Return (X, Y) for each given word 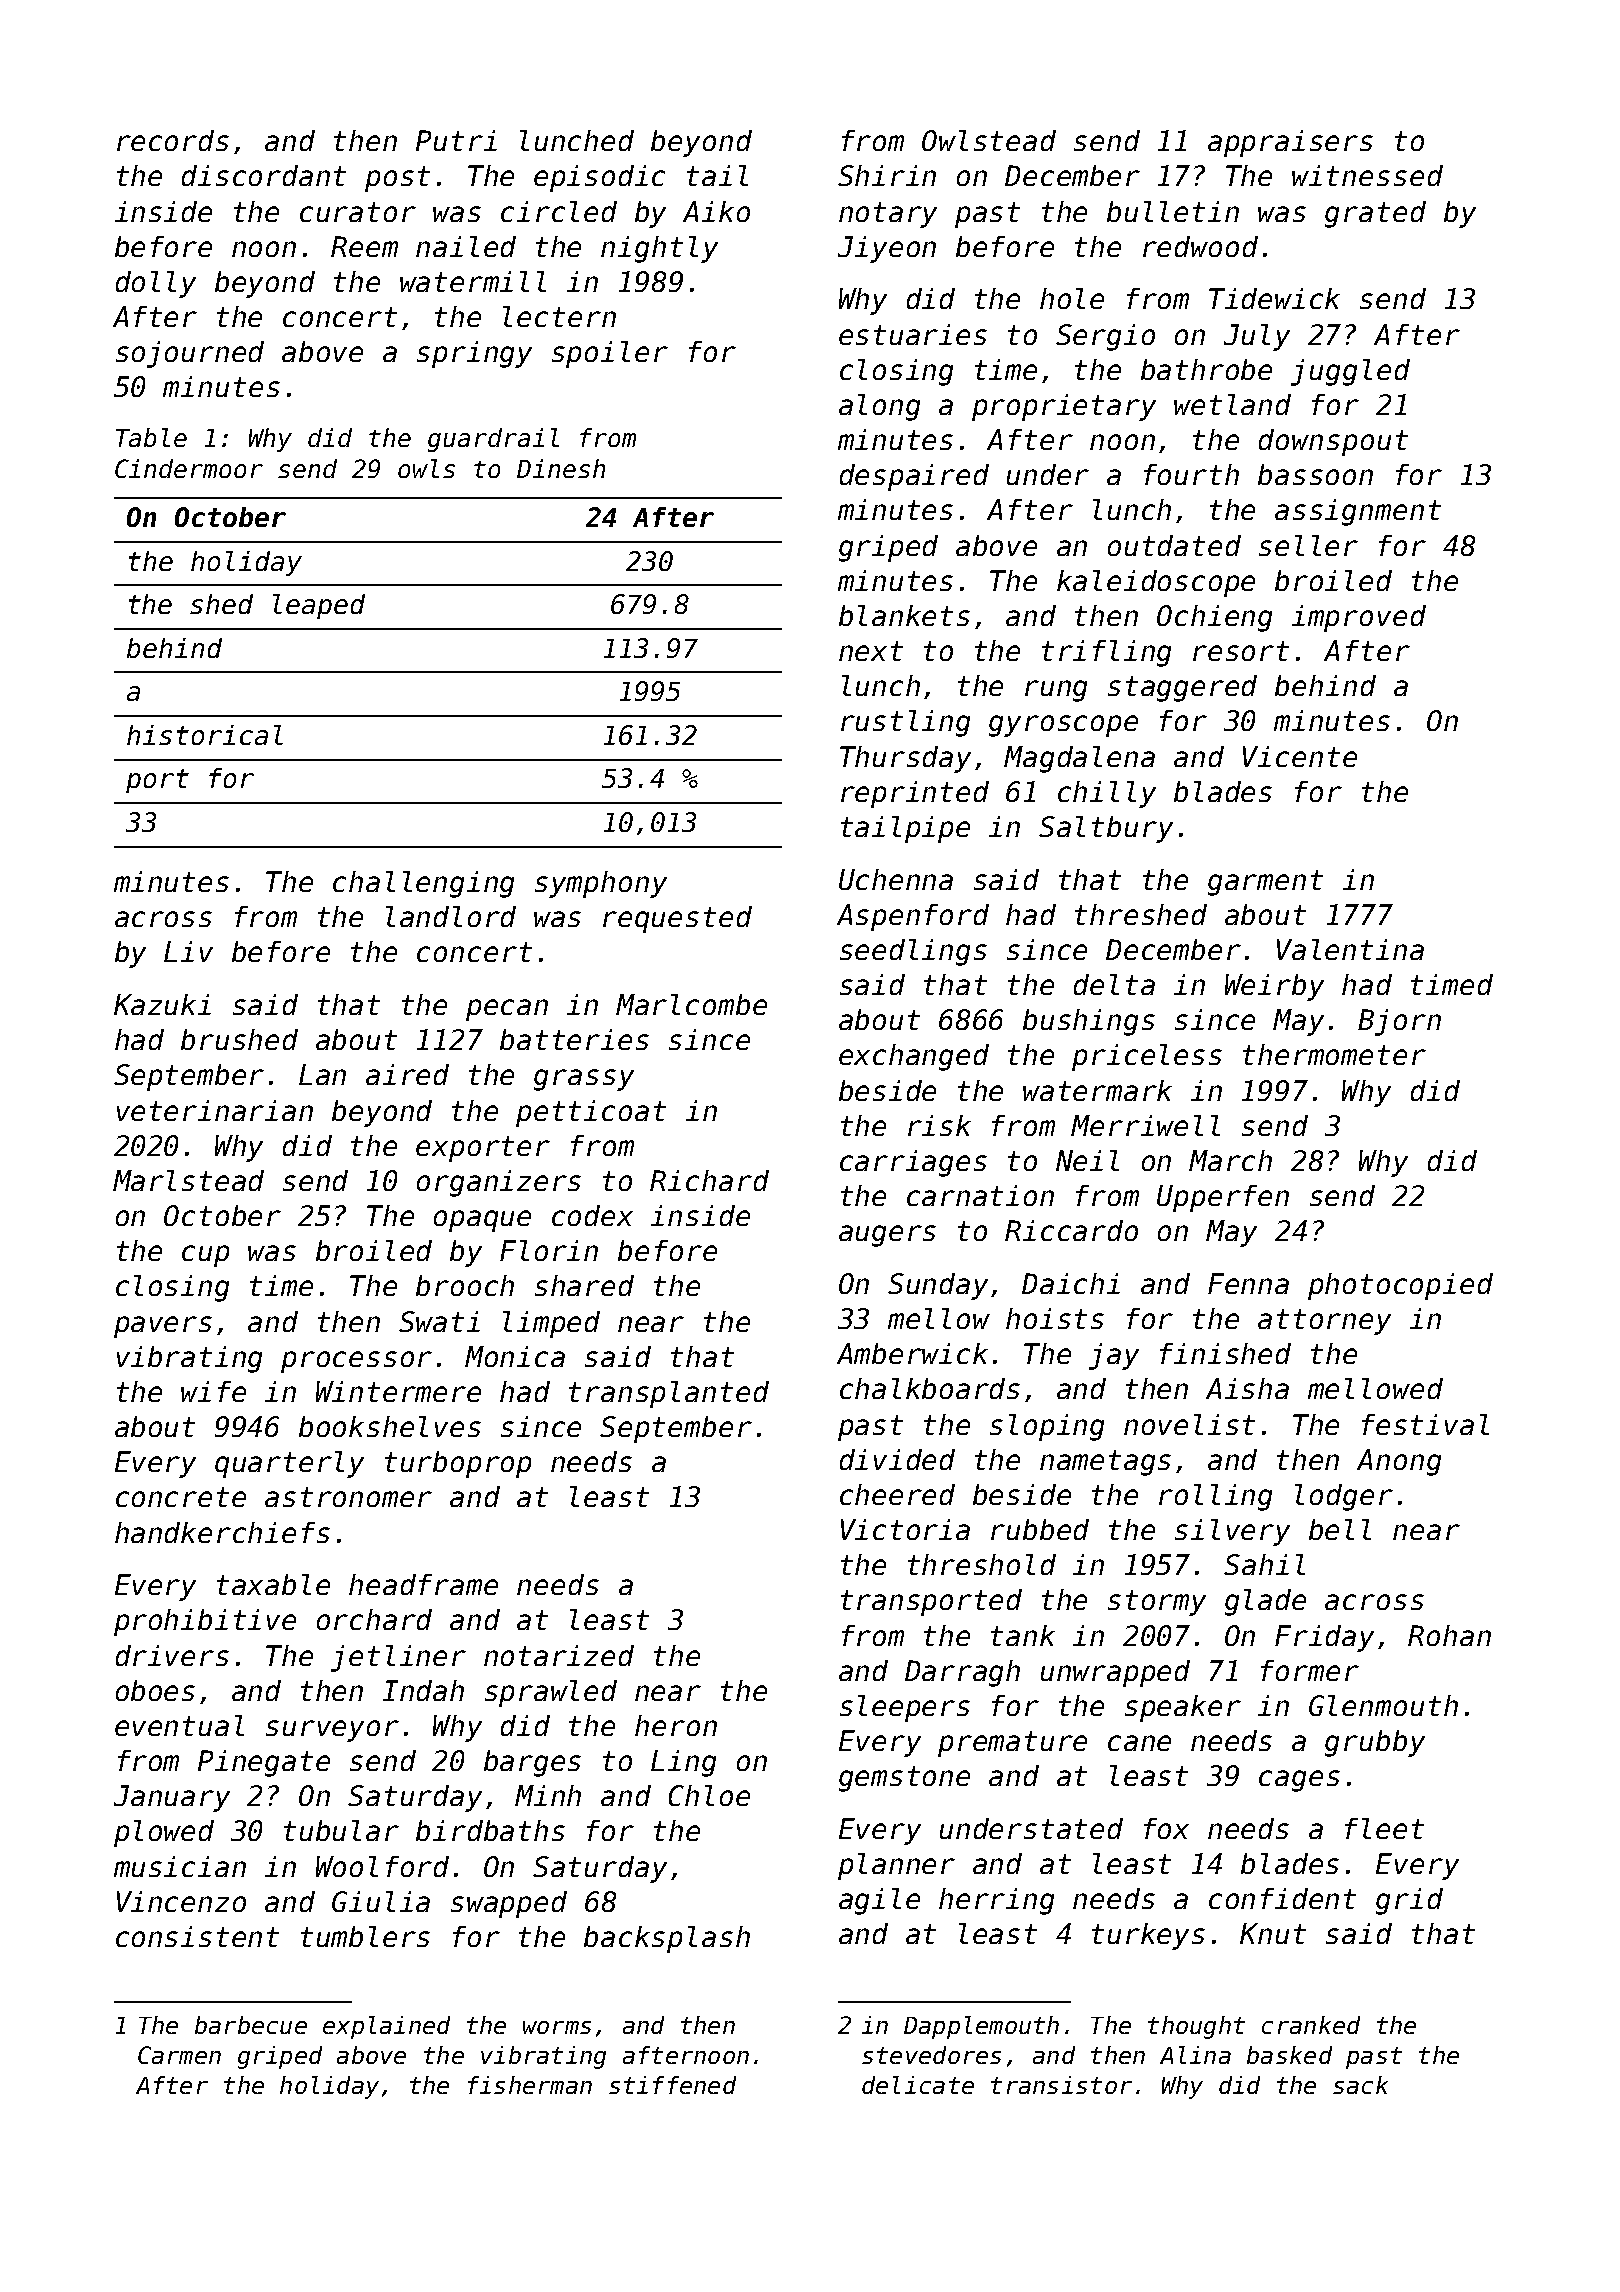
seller (1308, 545)
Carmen (179, 2055)
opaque (482, 1221)
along (879, 407)
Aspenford (913, 917)
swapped (509, 1904)
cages (1299, 1781)
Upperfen (1223, 1198)
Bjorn (1399, 1022)
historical (205, 735)
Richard (709, 1180)
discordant (264, 175)
